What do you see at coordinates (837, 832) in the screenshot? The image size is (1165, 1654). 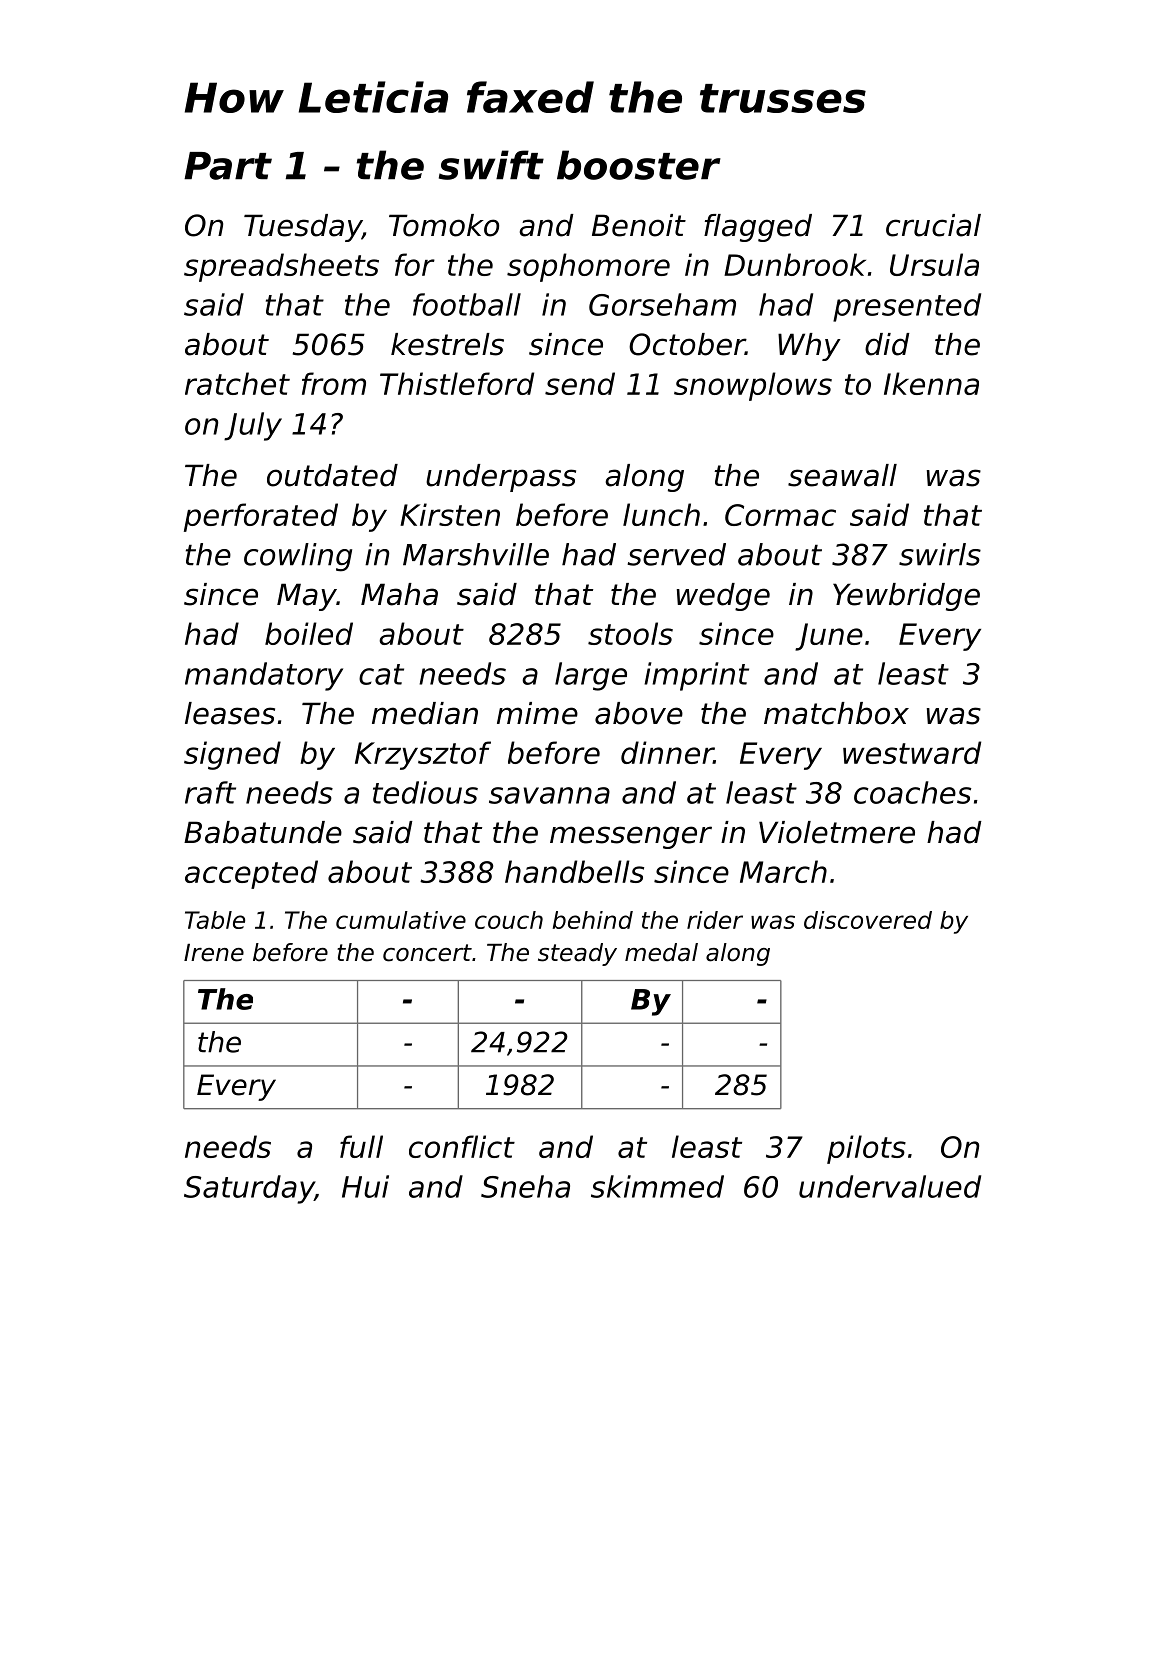 I see `Violetmere` at bounding box center [837, 832].
